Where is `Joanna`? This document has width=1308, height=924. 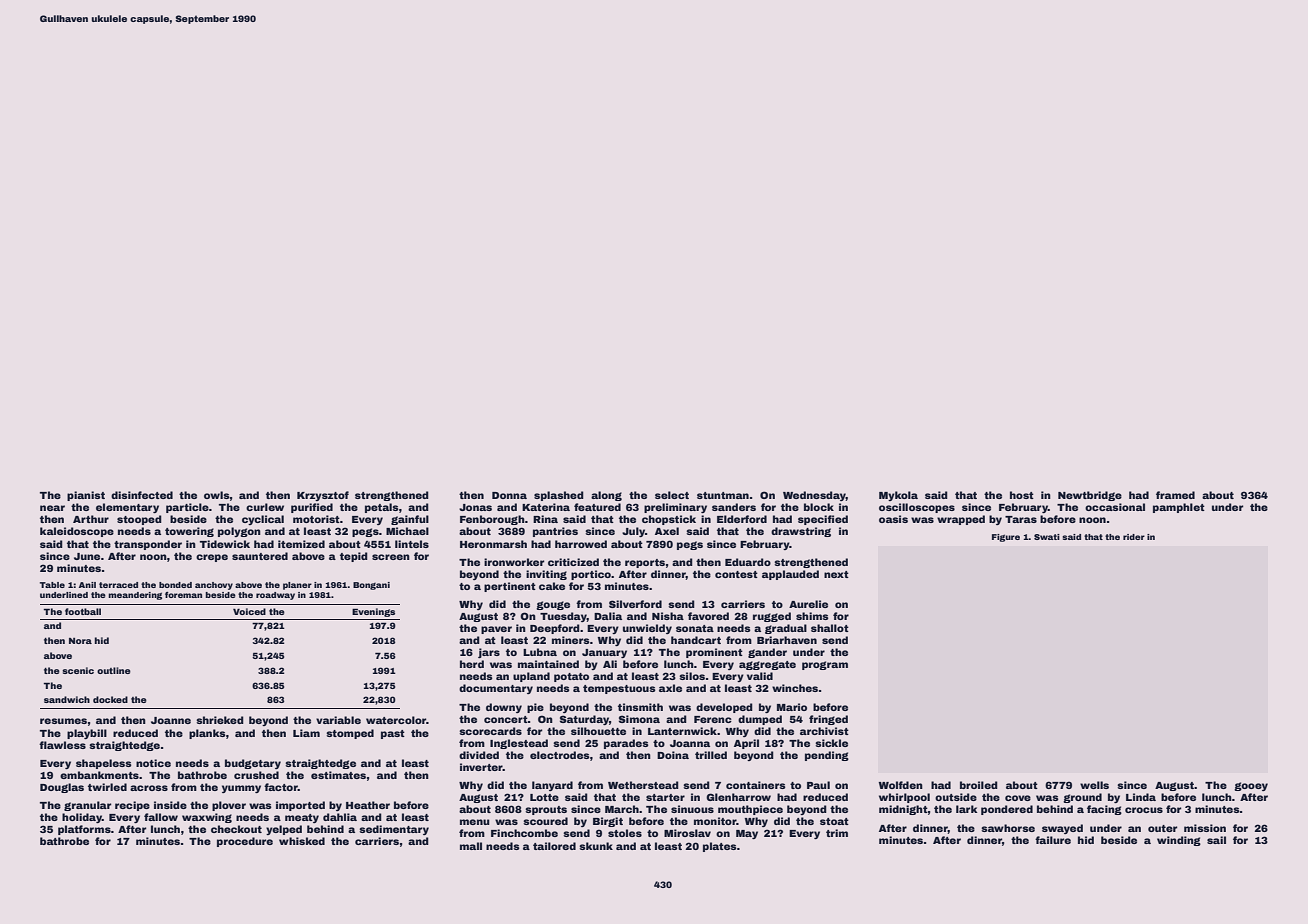
Joanna is located at coordinates (690, 743).
